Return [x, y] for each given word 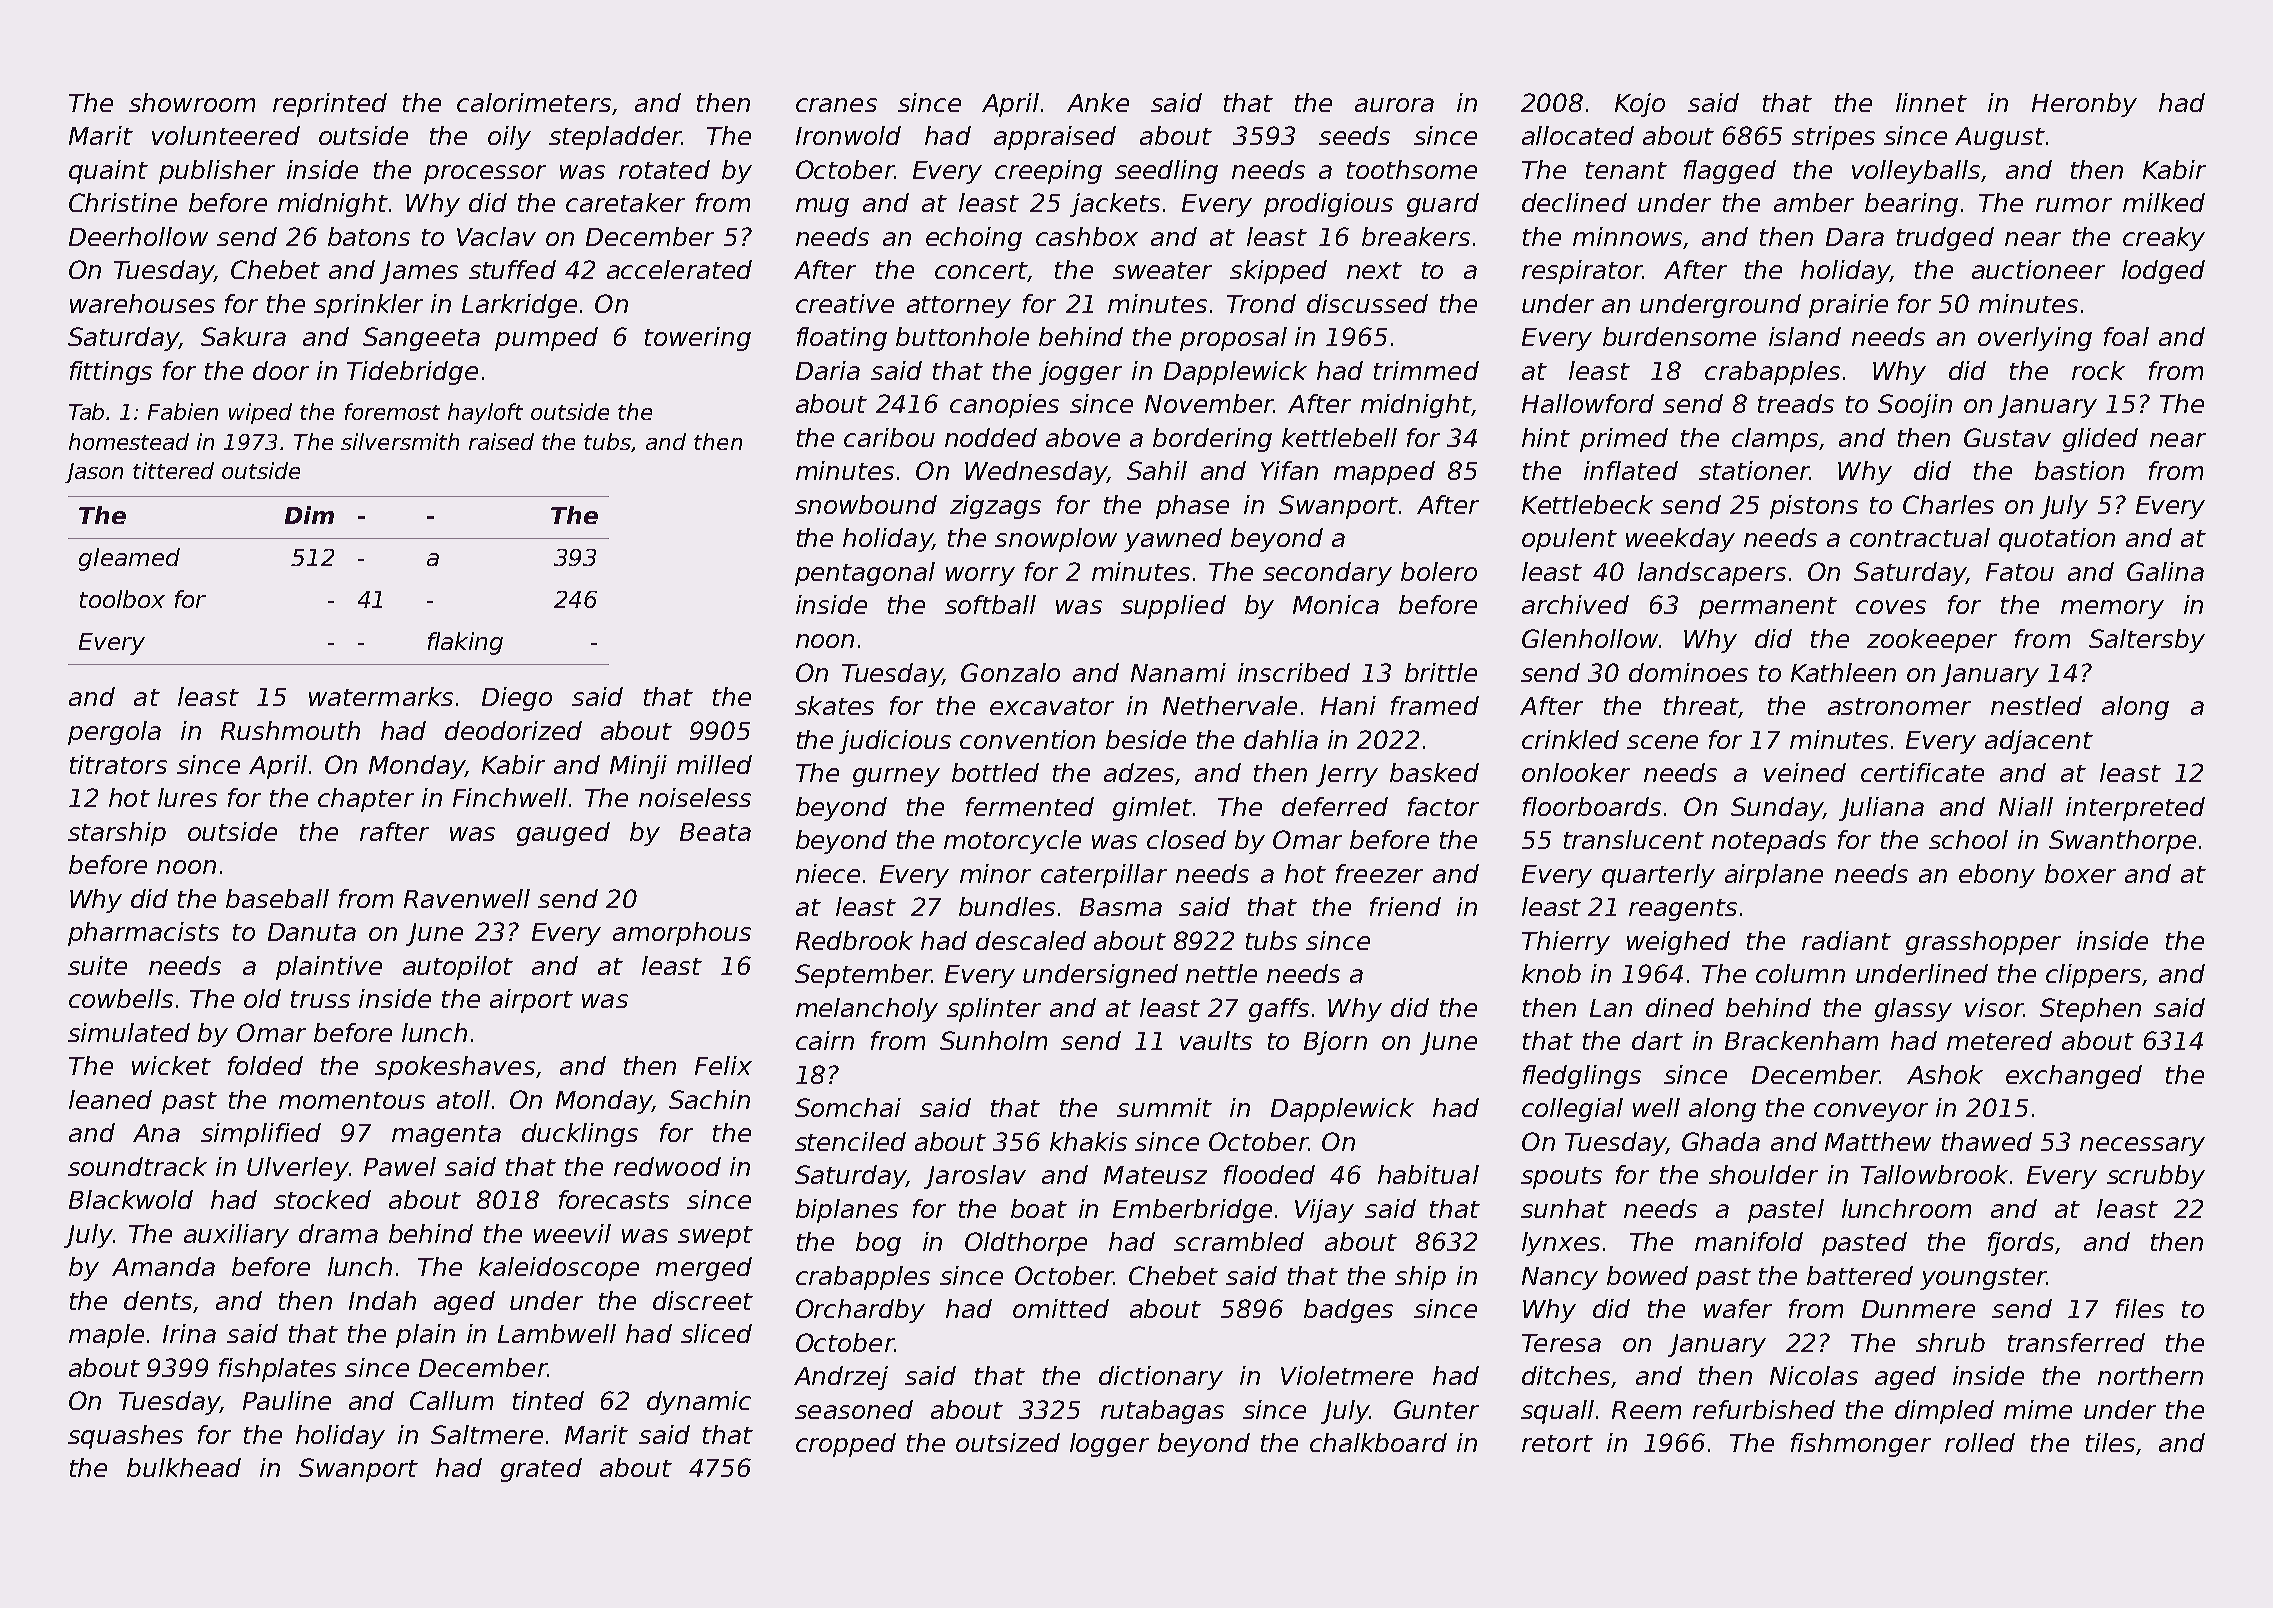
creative [845, 303]
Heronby [2084, 105]
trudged [1945, 239]
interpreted [2135, 809]
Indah [382, 1300]
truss [320, 999]
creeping [1048, 172]
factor [1443, 806]
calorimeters [534, 102]
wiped [260, 413]
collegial [1572, 1110]
